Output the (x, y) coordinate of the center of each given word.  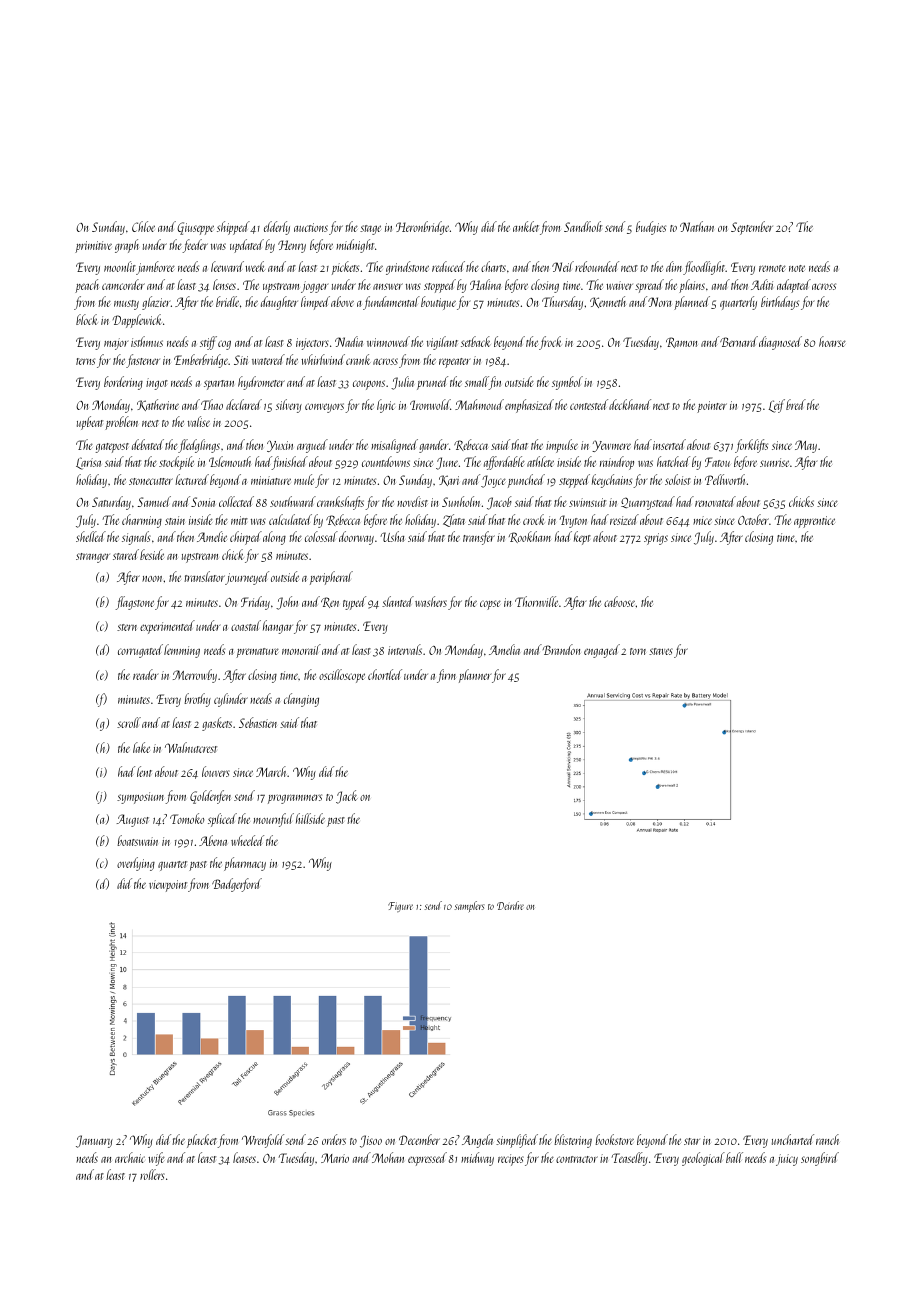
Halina (485, 284)
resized (624, 519)
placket (202, 1141)
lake (141, 747)
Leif (777, 406)
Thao (212, 404)
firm (446, 676)
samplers (469, 906)
